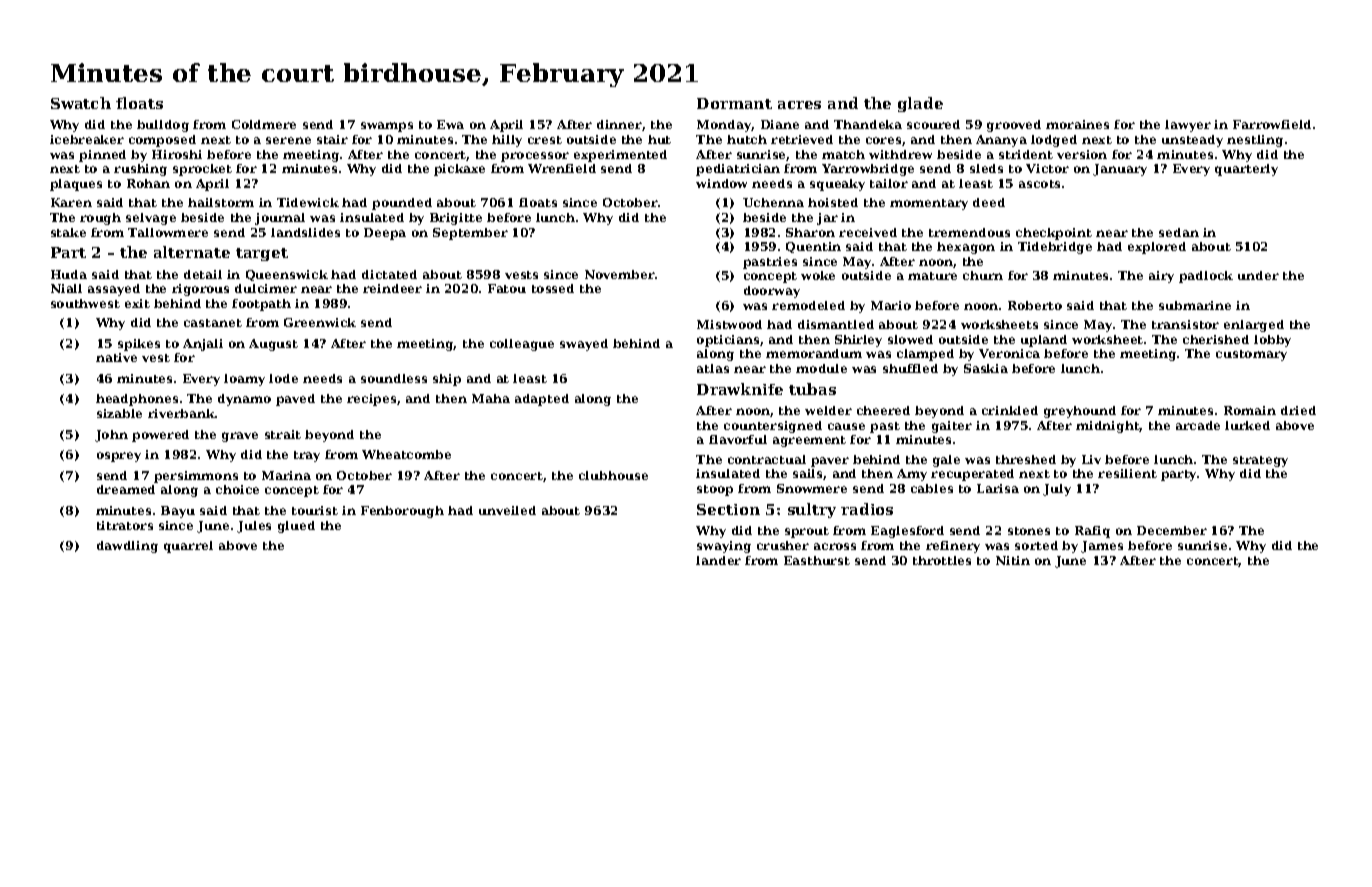 Image resolution: width=1372 pixels, height=887 pixels. What do you see at coordinates (254, 527) in the image?
I see `Jules` at bounding box center [254, 527].
